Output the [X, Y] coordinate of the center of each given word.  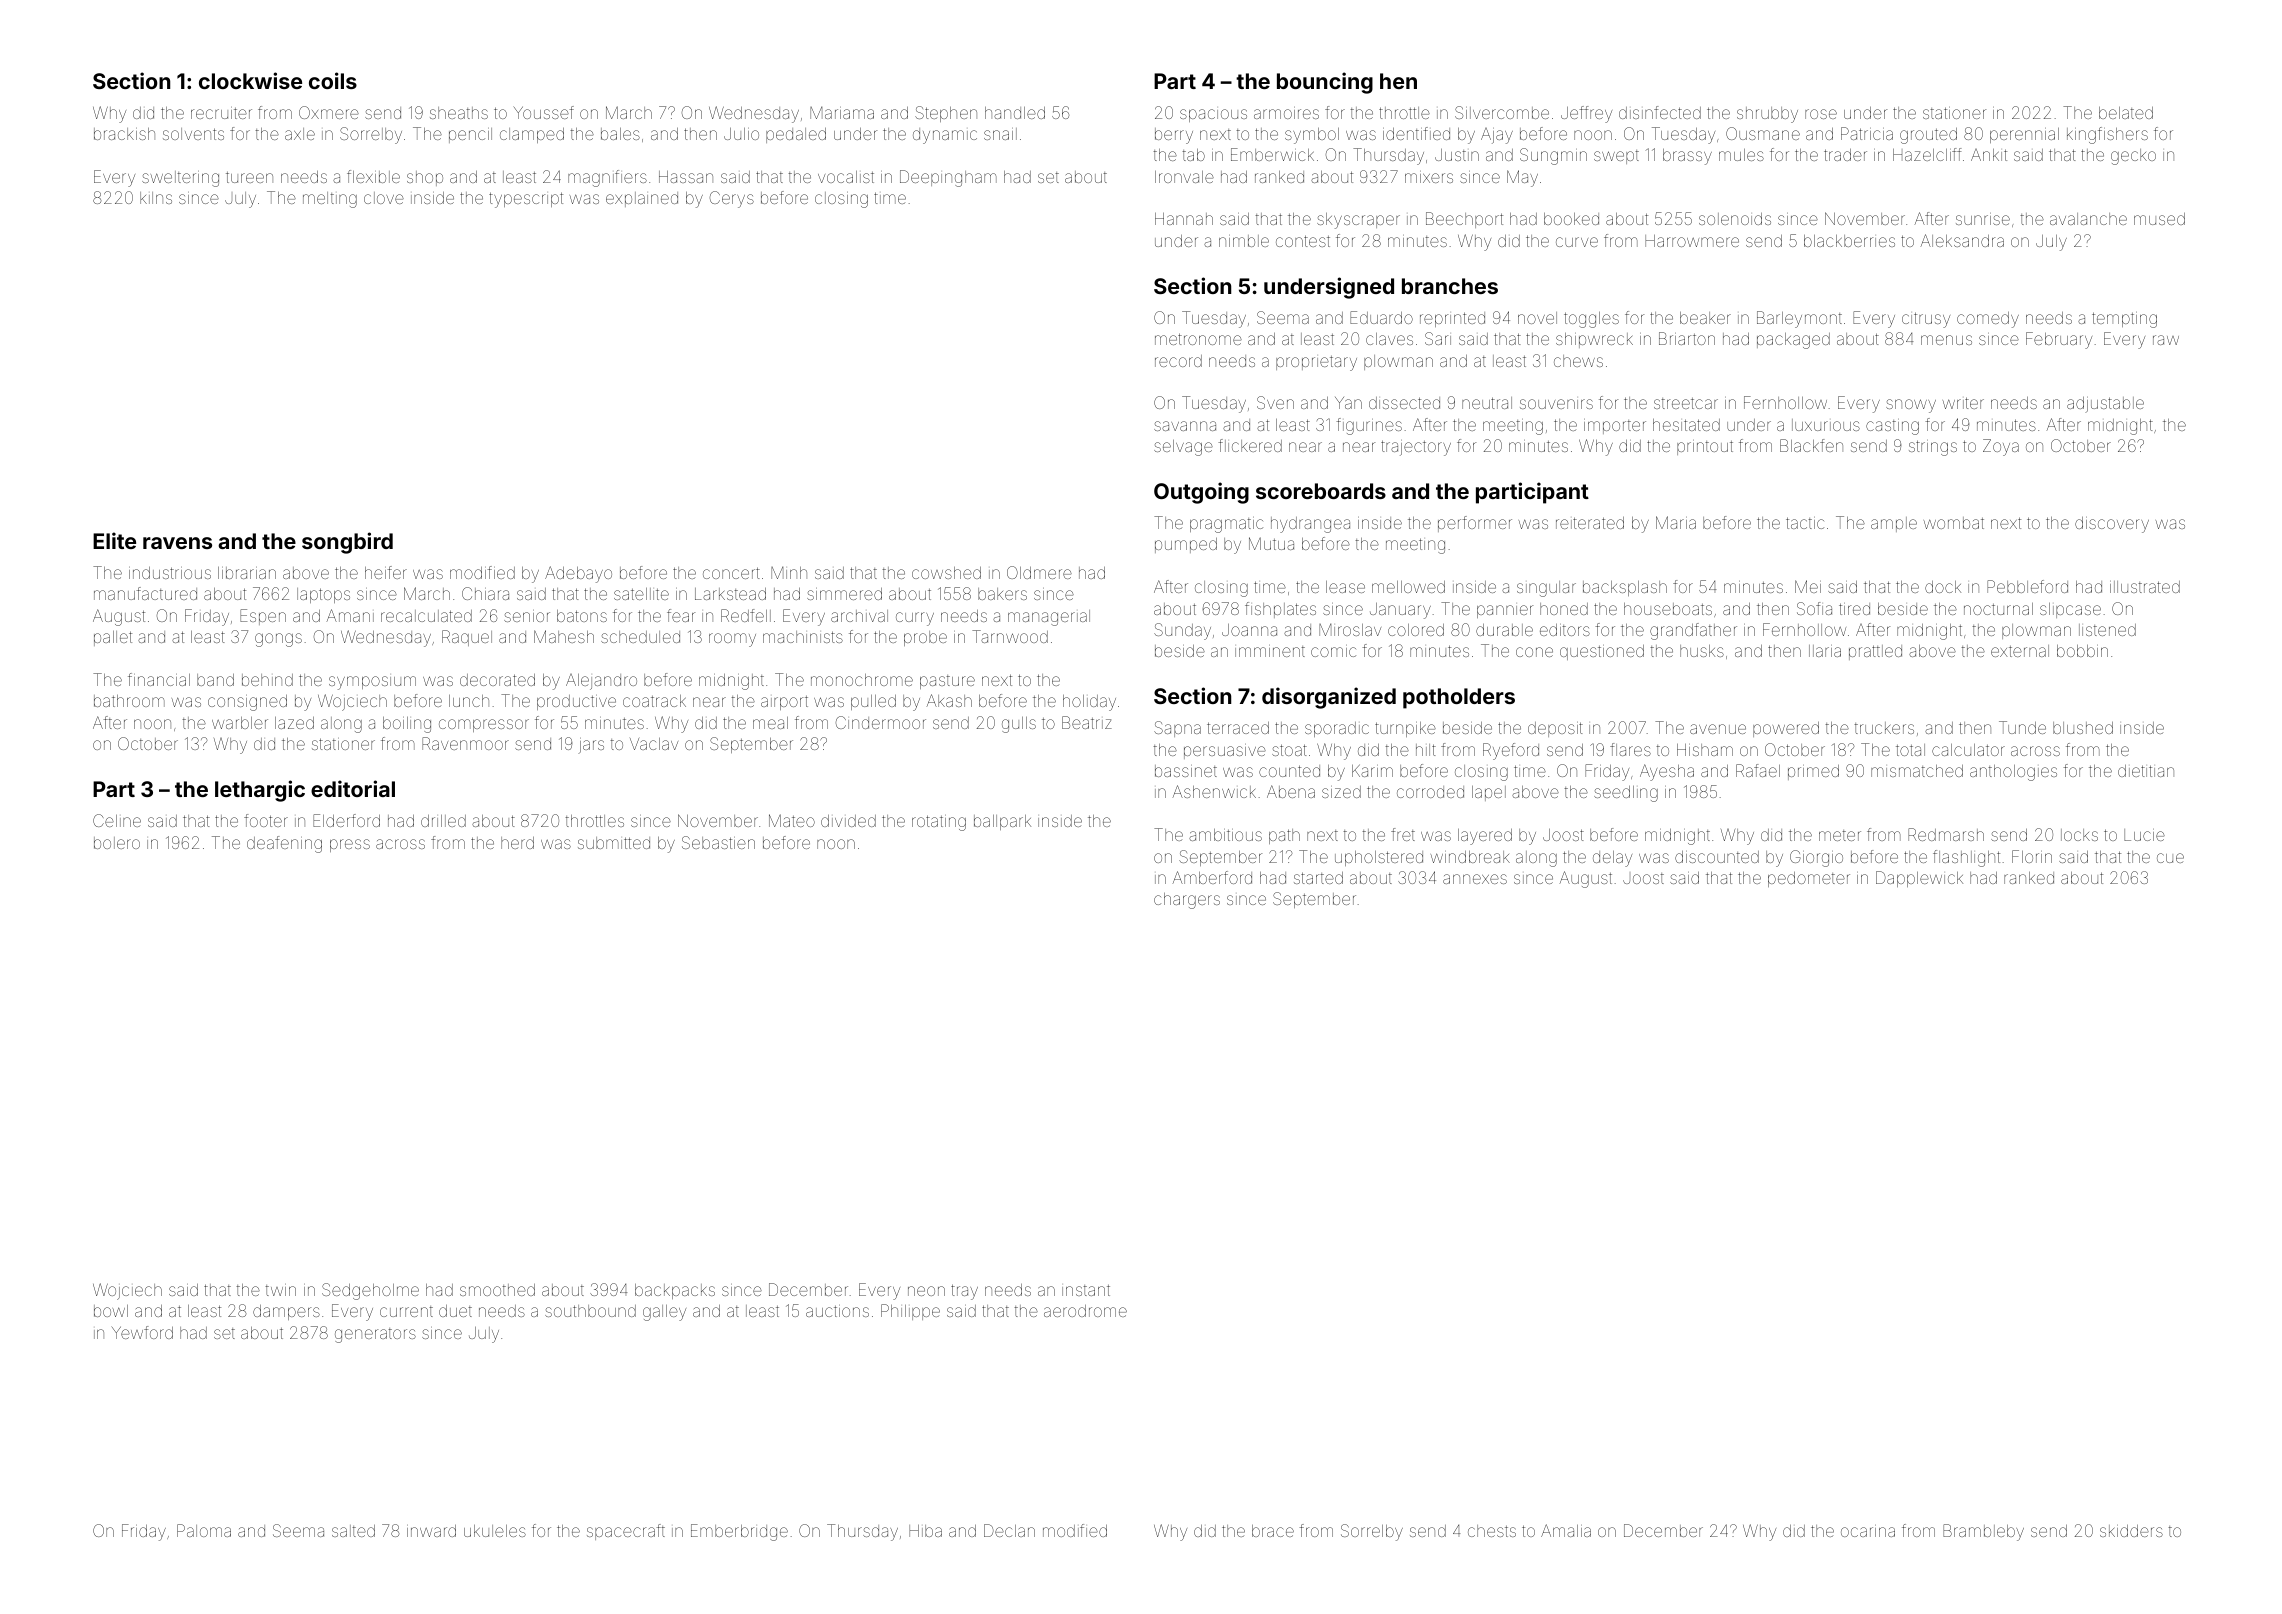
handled [1015, 113]
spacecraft [626, 1532]
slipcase [2070, 610]
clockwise [250, 80]
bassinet [1186, 771]
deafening [284, 844]
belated [2126, 113]
